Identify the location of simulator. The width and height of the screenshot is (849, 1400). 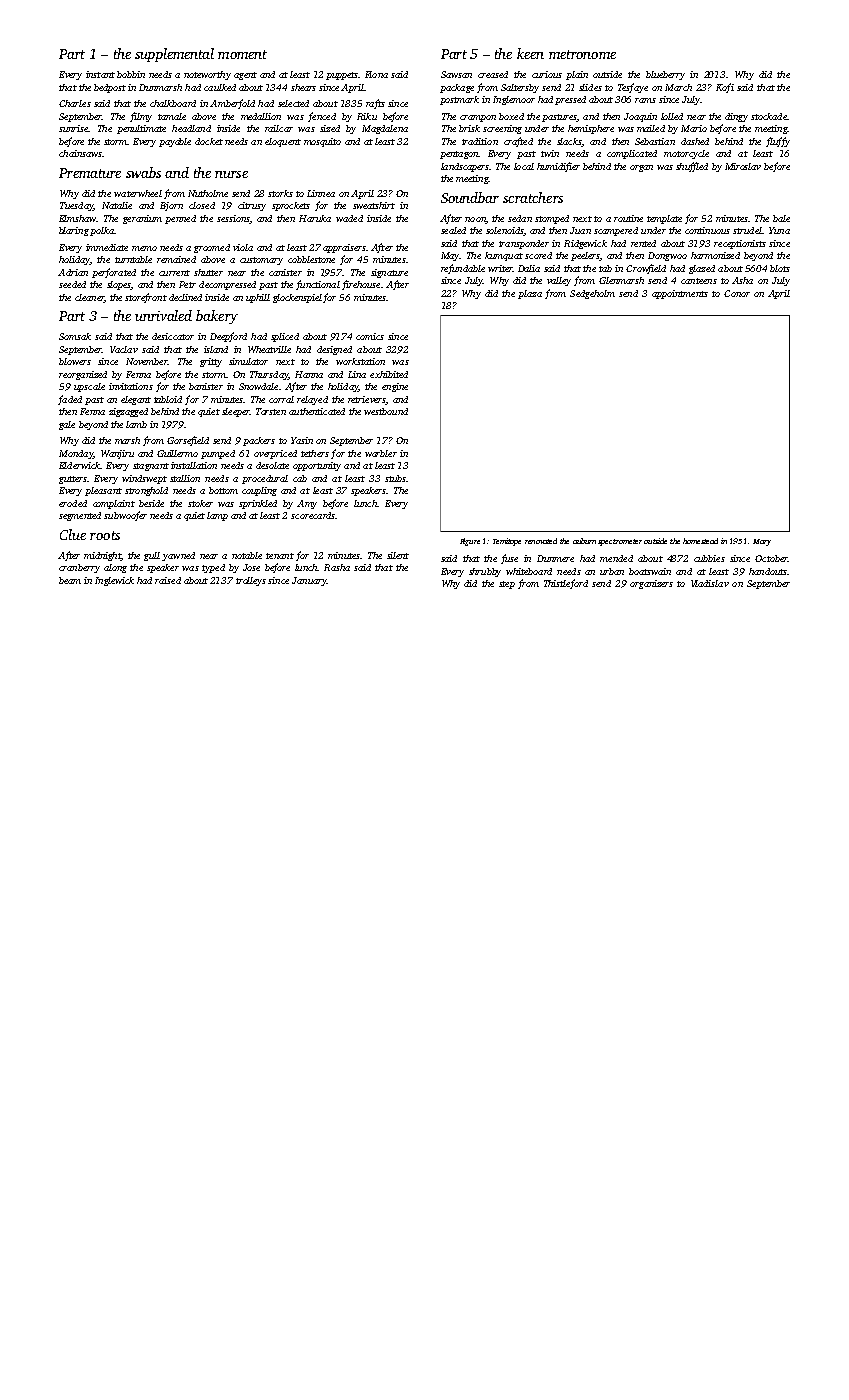
(248, 361).
